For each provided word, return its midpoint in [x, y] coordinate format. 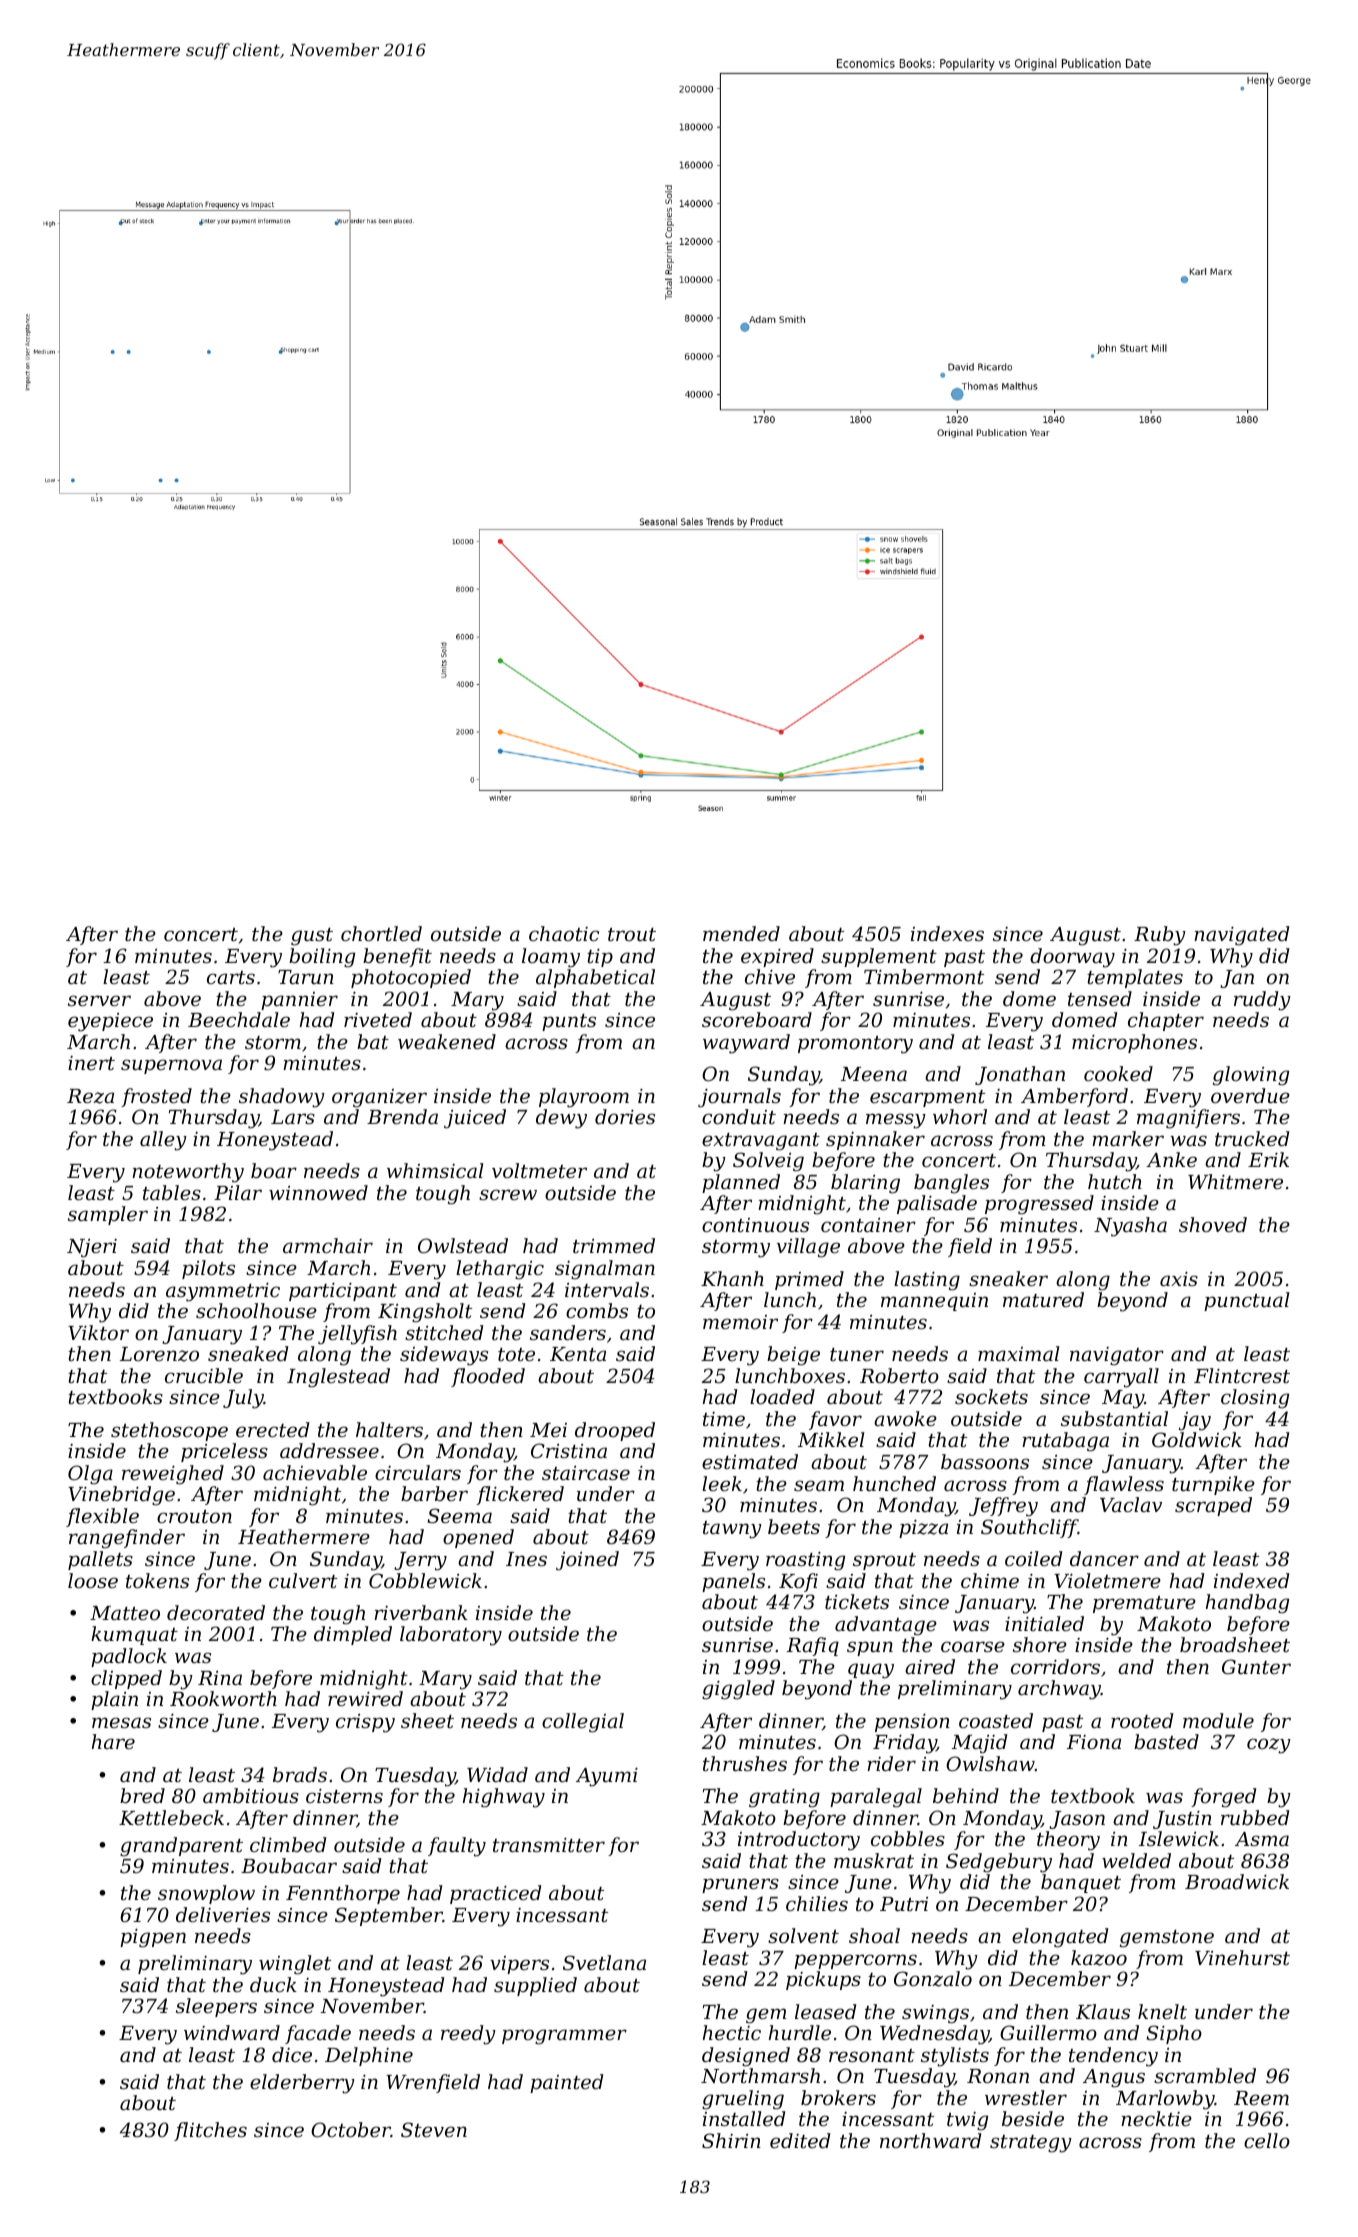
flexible [102, 1517]
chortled [381, 933]
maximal [1018, 1353]
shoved [1213, 1224]
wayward [746, 1044]
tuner [857, 1354]
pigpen [153, 1938]
